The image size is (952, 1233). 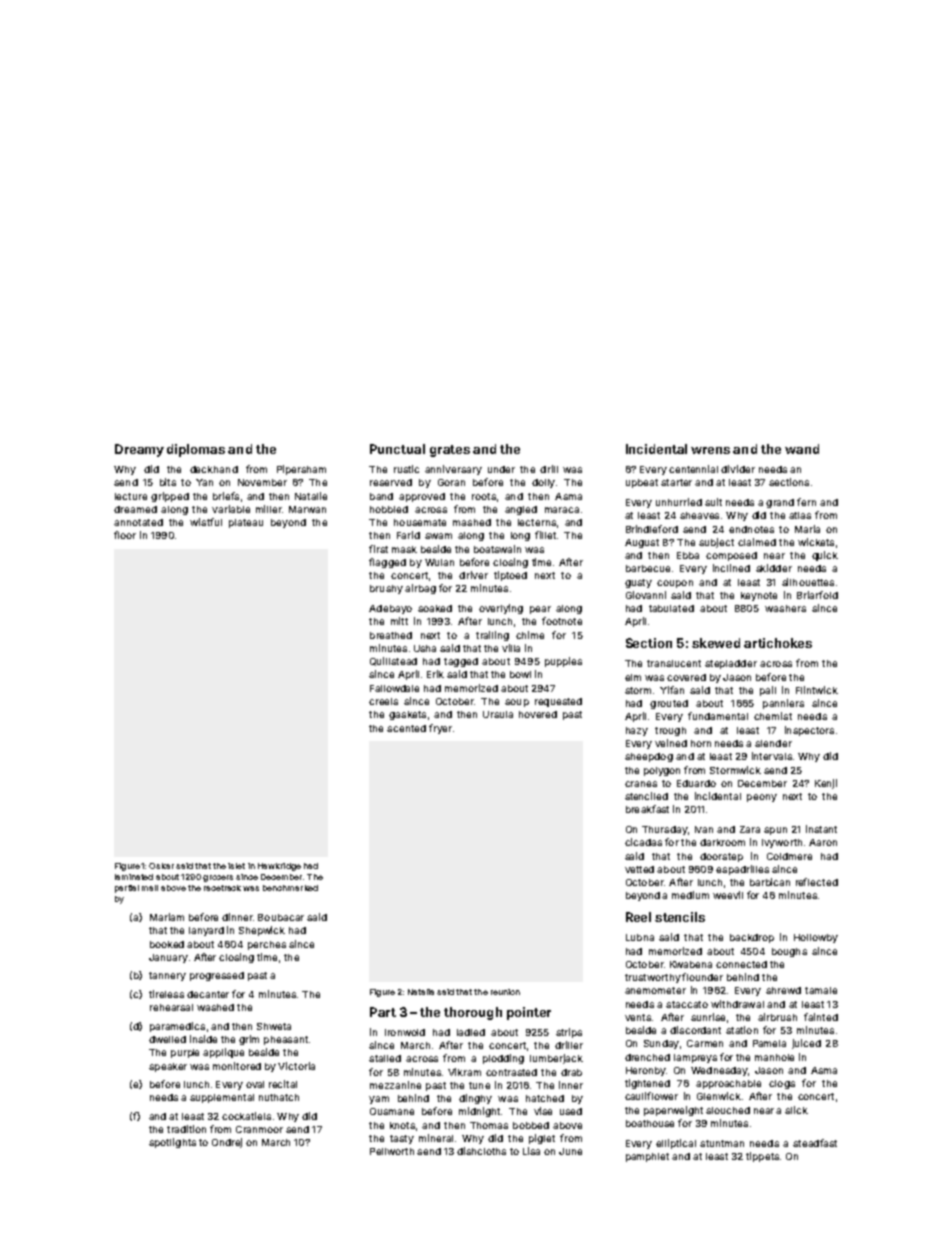 I want to click on thorough, so click(x=473, y=1013).
